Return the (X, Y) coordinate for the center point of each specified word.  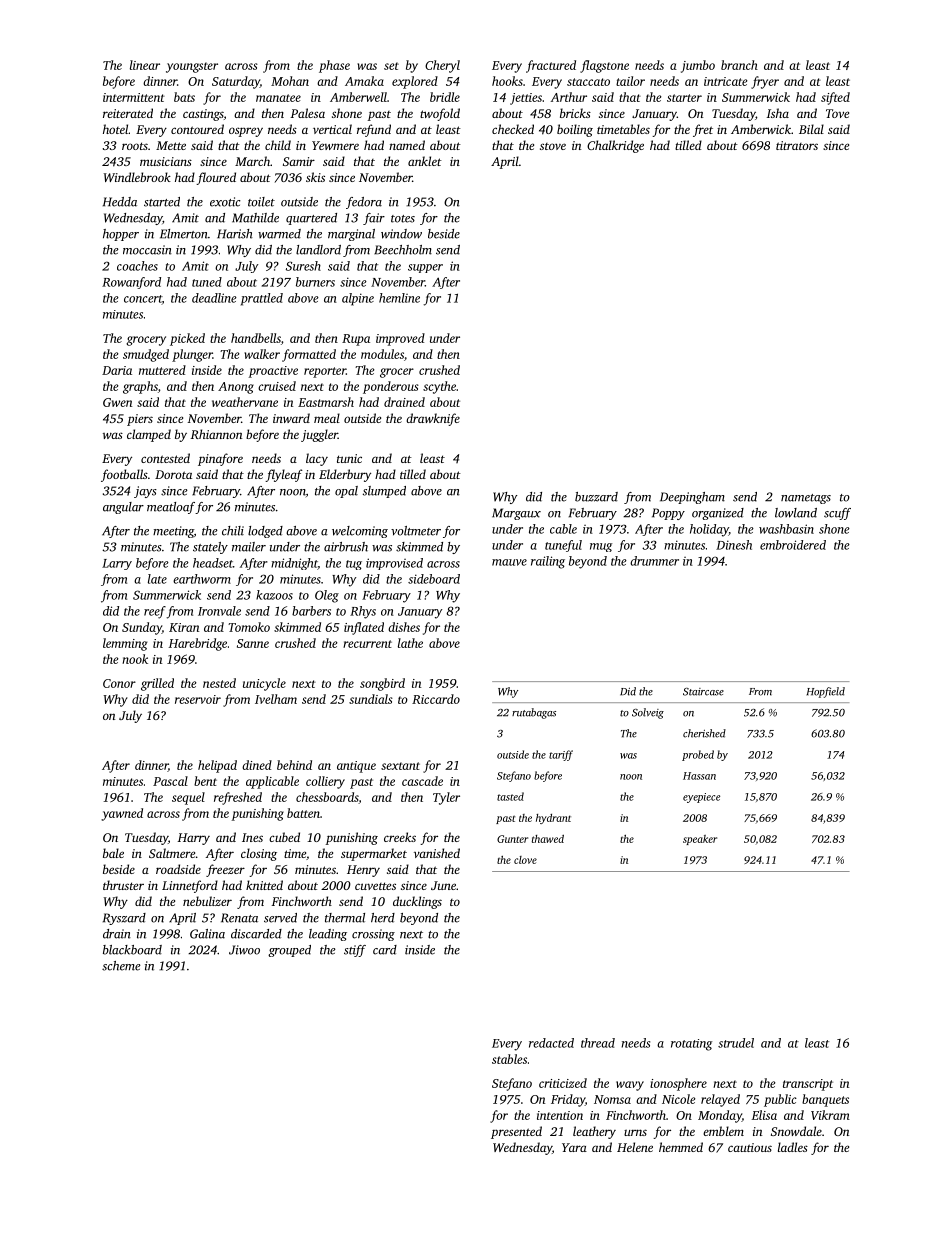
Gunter (512, 839)
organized (718, 514)
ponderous (391, 387)
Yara (574, 1147)
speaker (700, 840)
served (280, 918)
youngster (192, 67)
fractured (551, 66)
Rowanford (131, 283)
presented (516, 1132)
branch (739, 65)
